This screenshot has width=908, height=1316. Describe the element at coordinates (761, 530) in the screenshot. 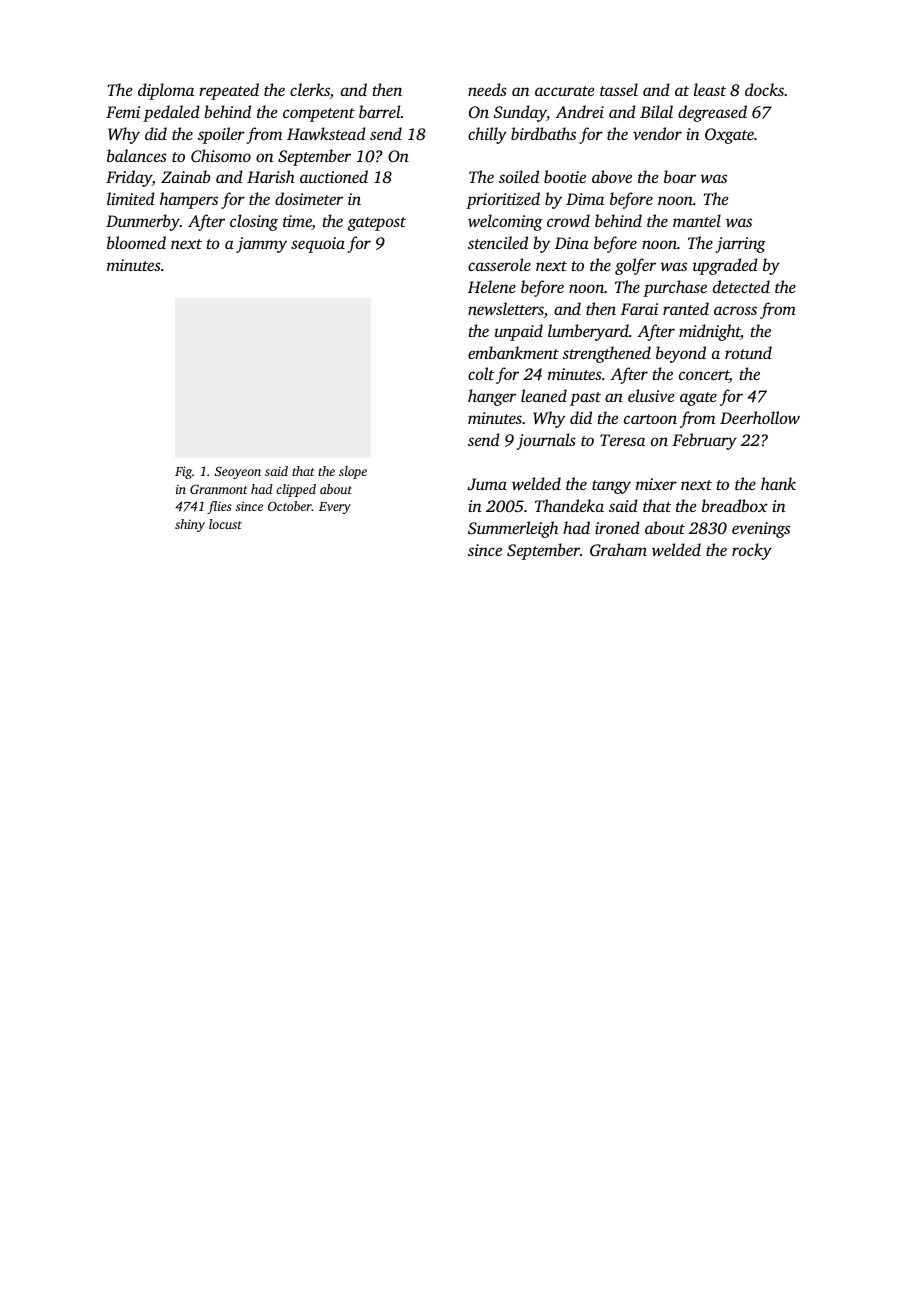

I see `evenings` at that location.
